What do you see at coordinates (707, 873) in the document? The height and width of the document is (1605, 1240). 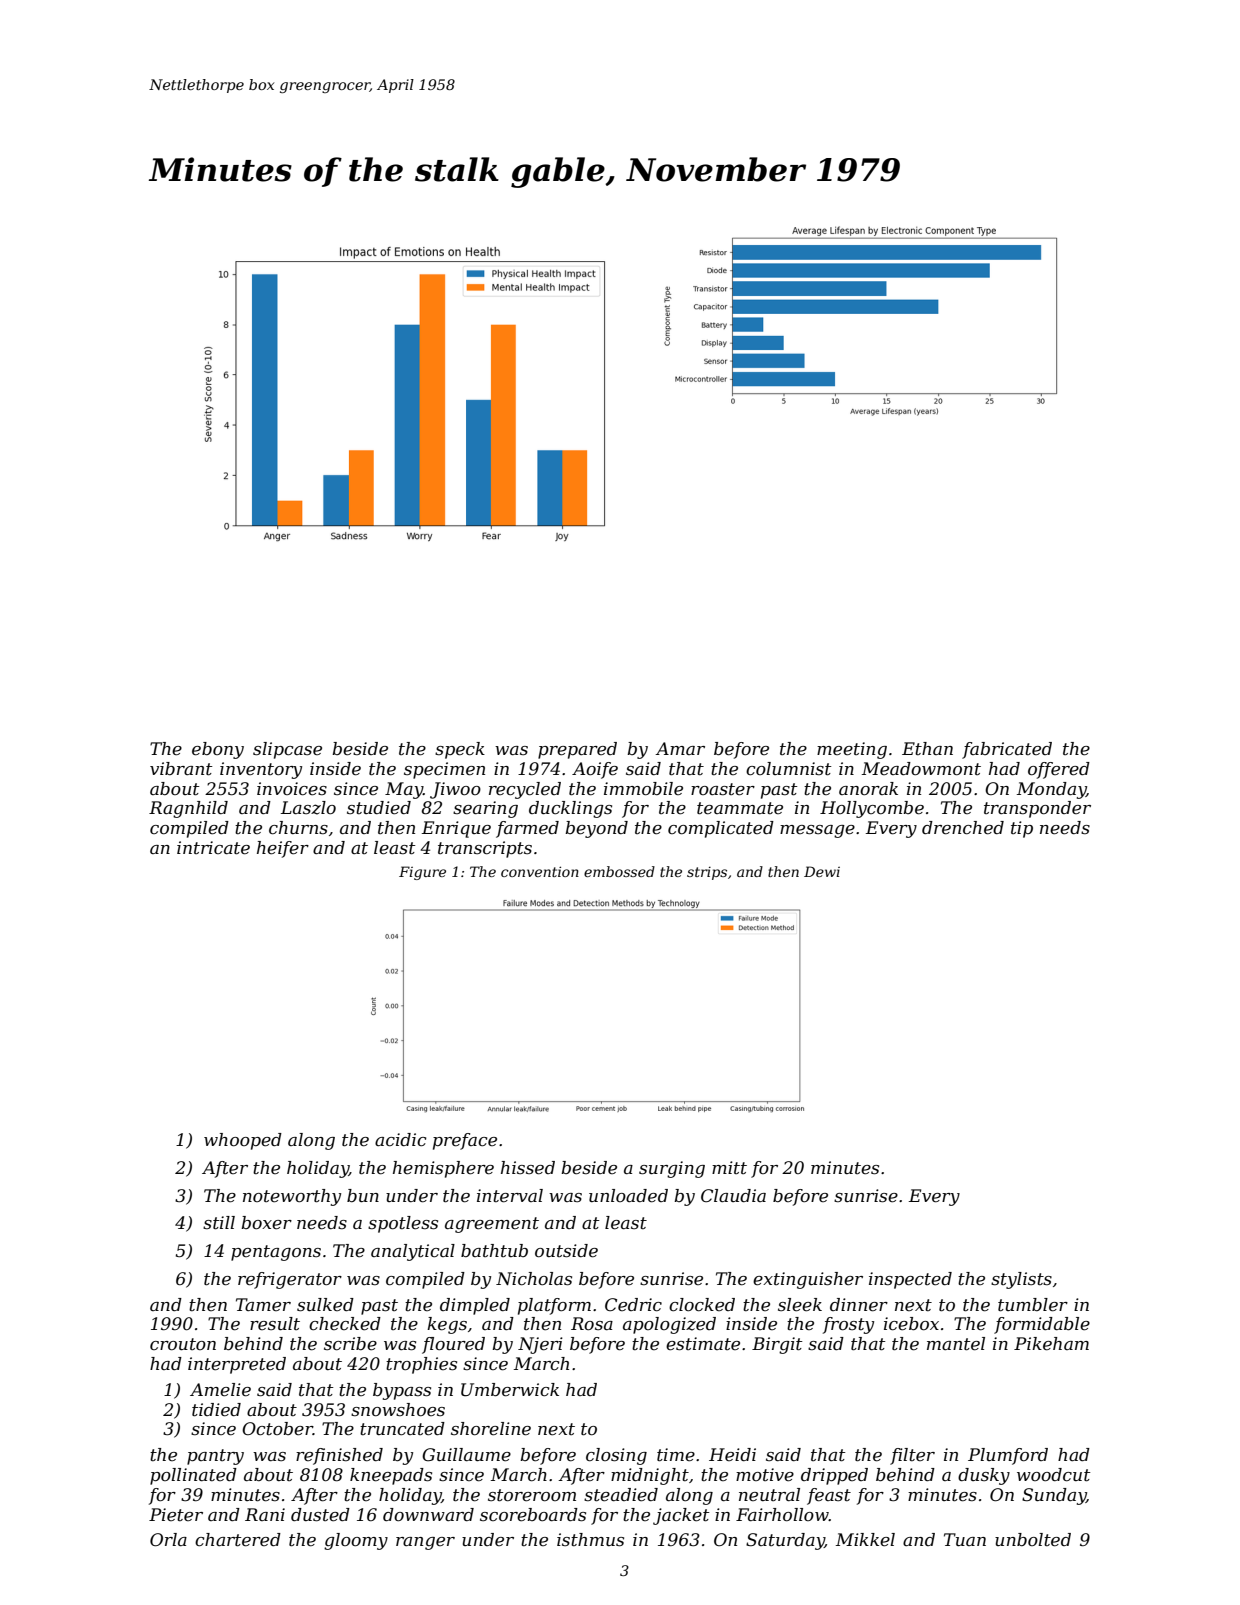 I see `strips` at bounding box center [707, 873].
